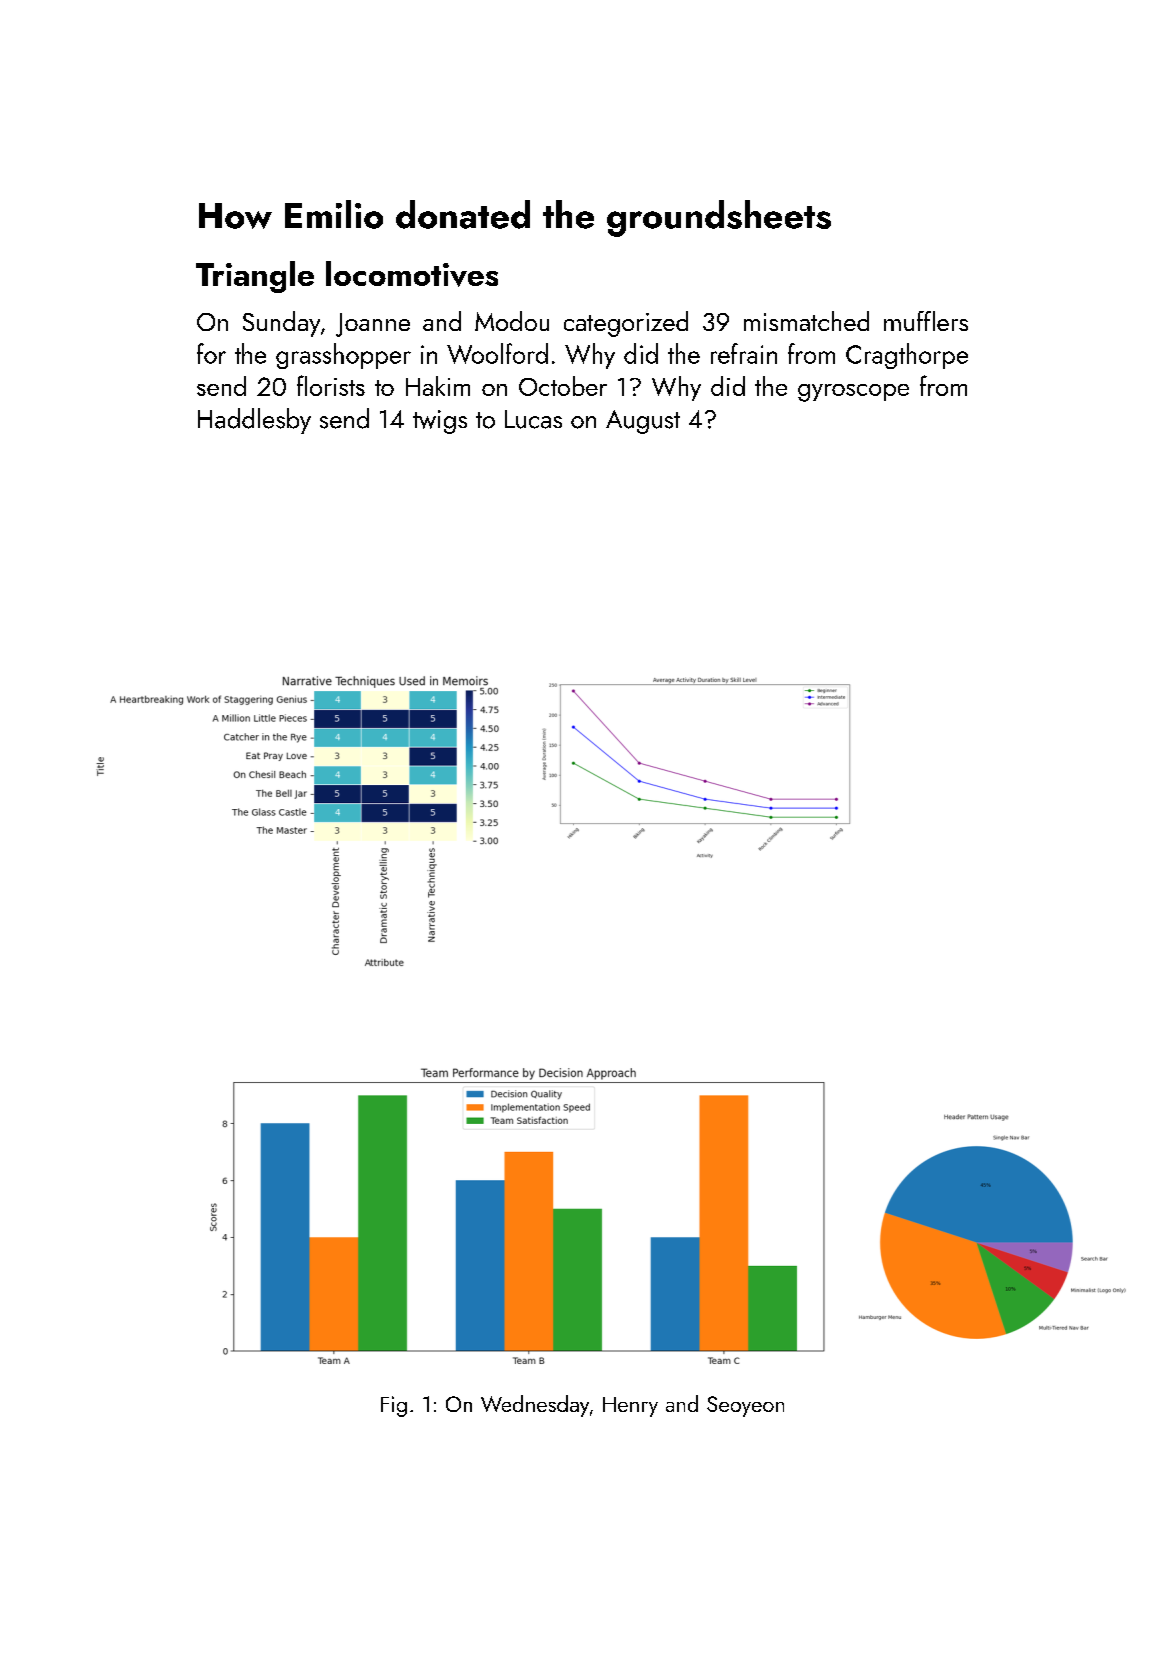 This page has width=1165, height=1654. Describe the element at coordinates (853, 393) in the page. I see `gyroscope` at that location.
